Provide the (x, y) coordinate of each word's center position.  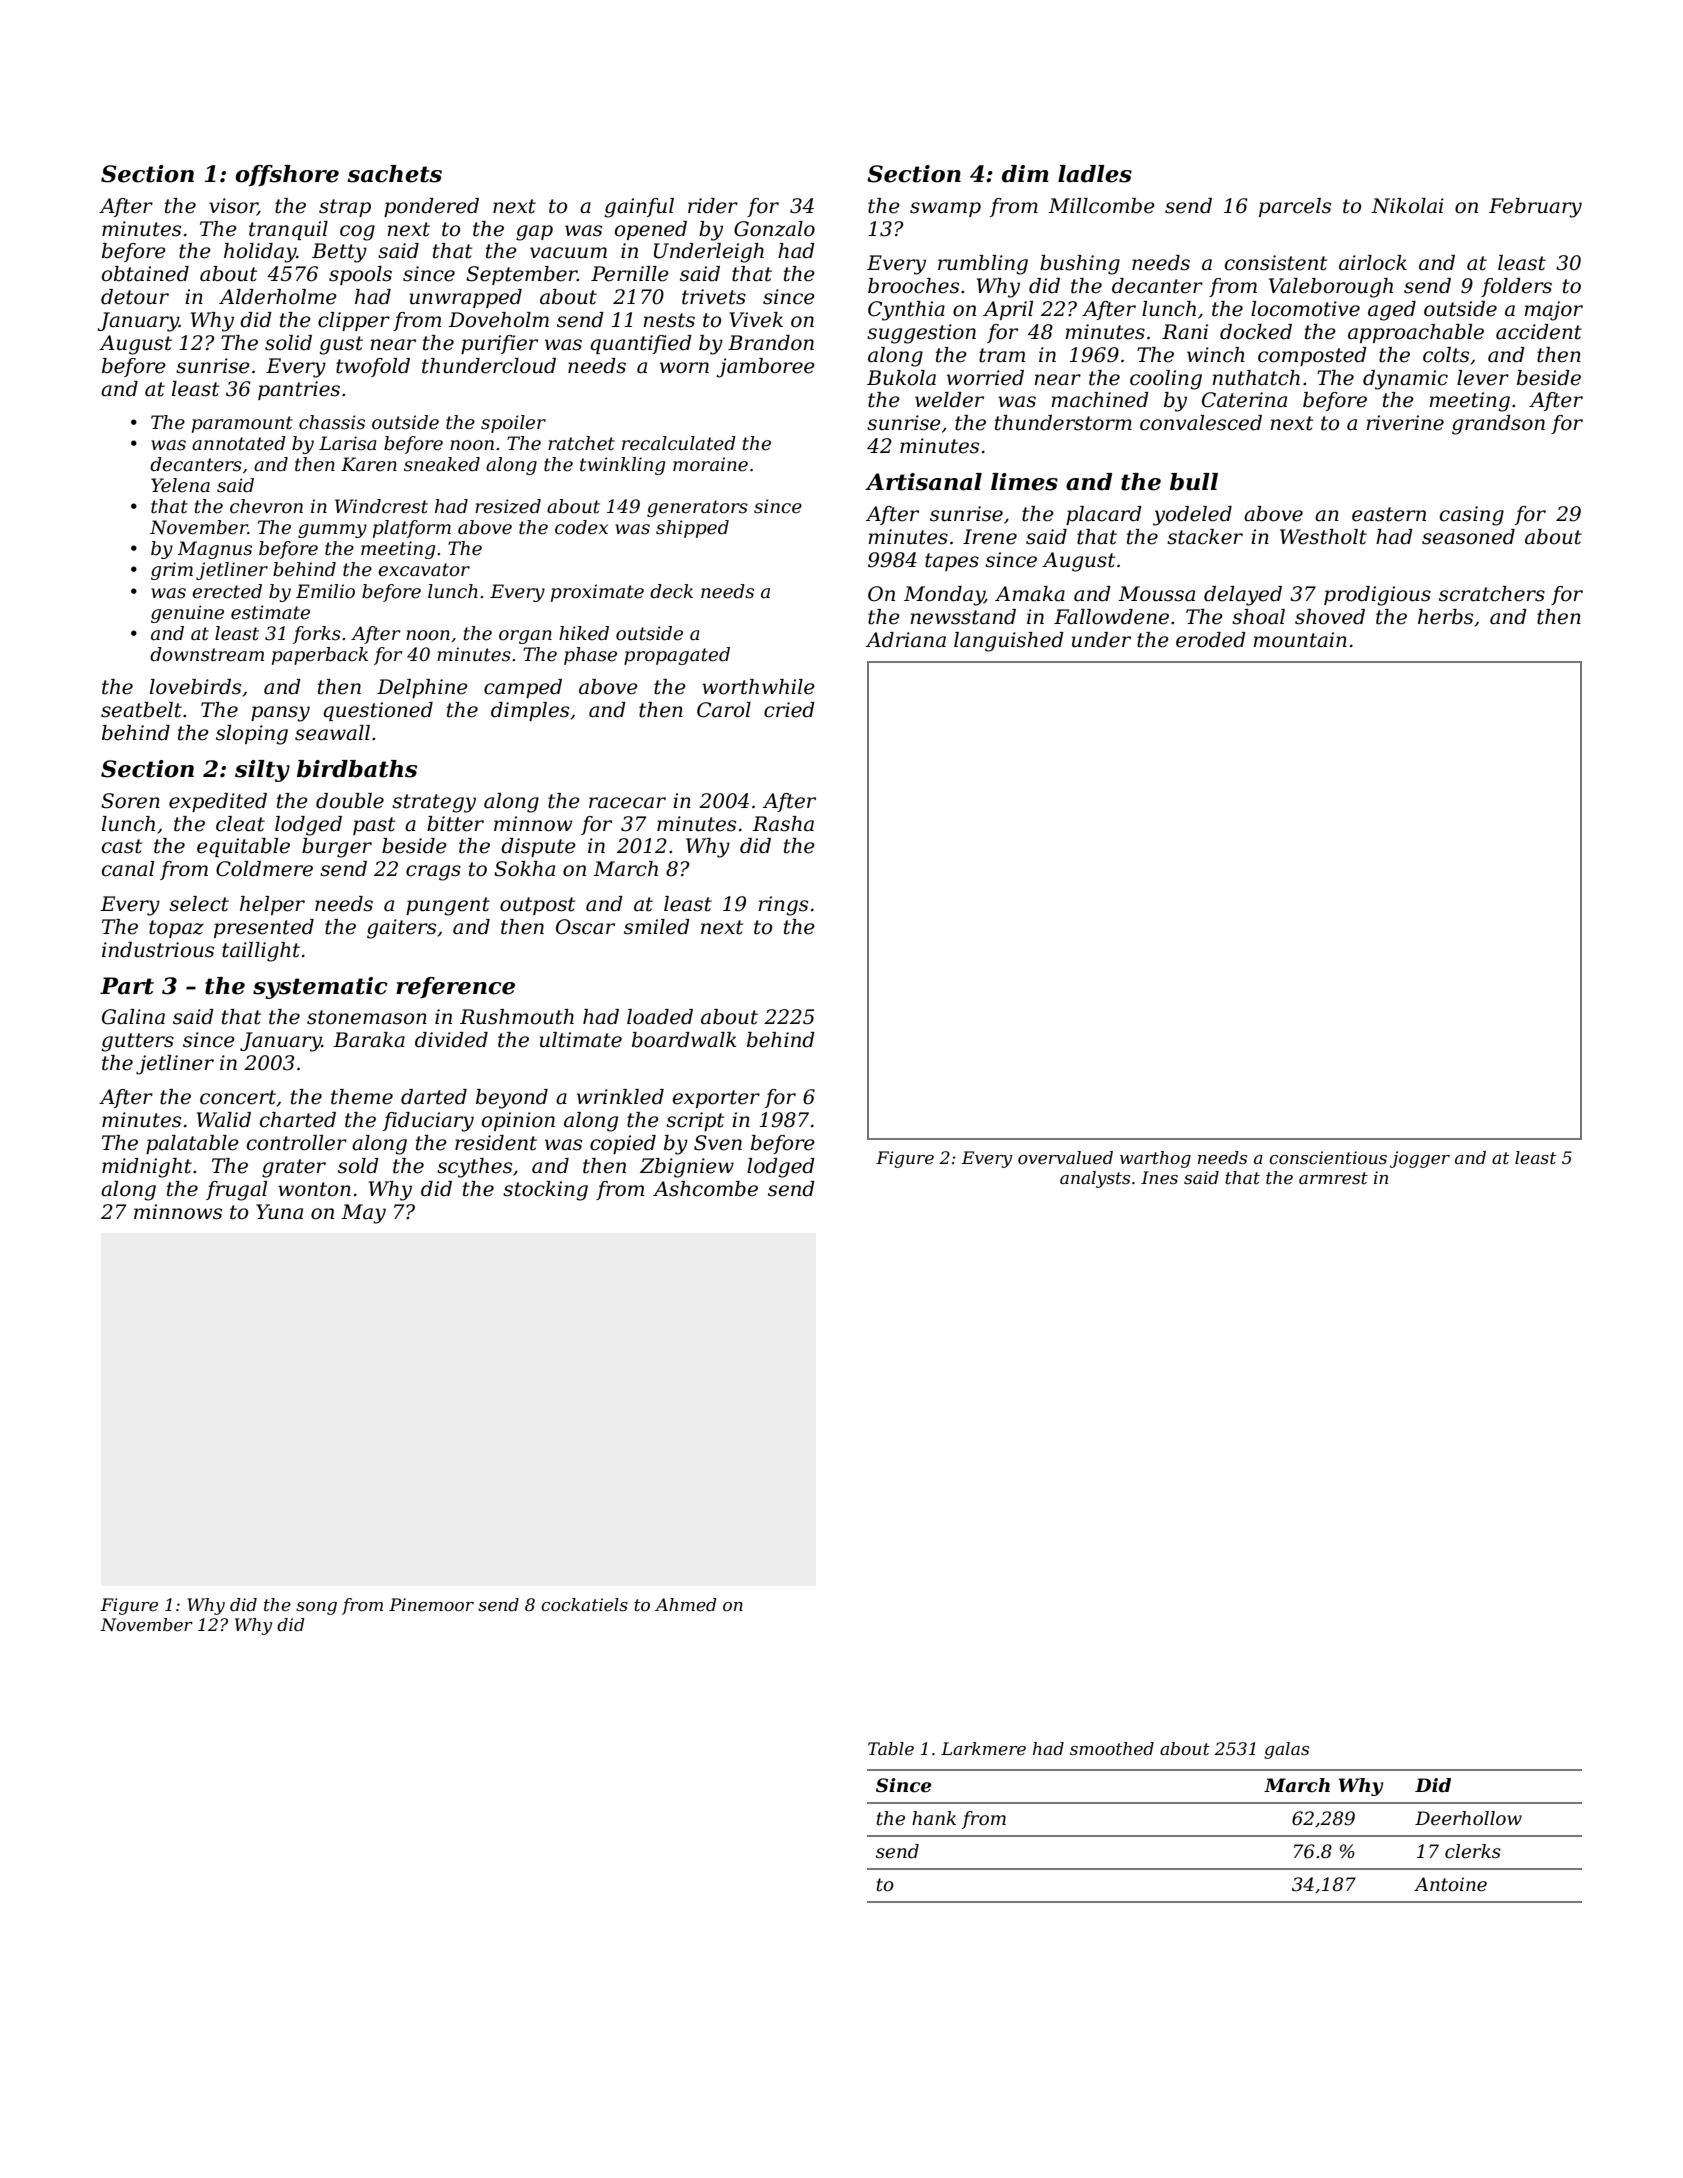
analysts (1095, 1179)
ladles (1095, 174)
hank (934, 1818)
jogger (1420, 1159)
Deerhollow (1468, 1818)
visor (233, 206)
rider (713, 206)
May (363, 1214)
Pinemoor (431, 1605)
